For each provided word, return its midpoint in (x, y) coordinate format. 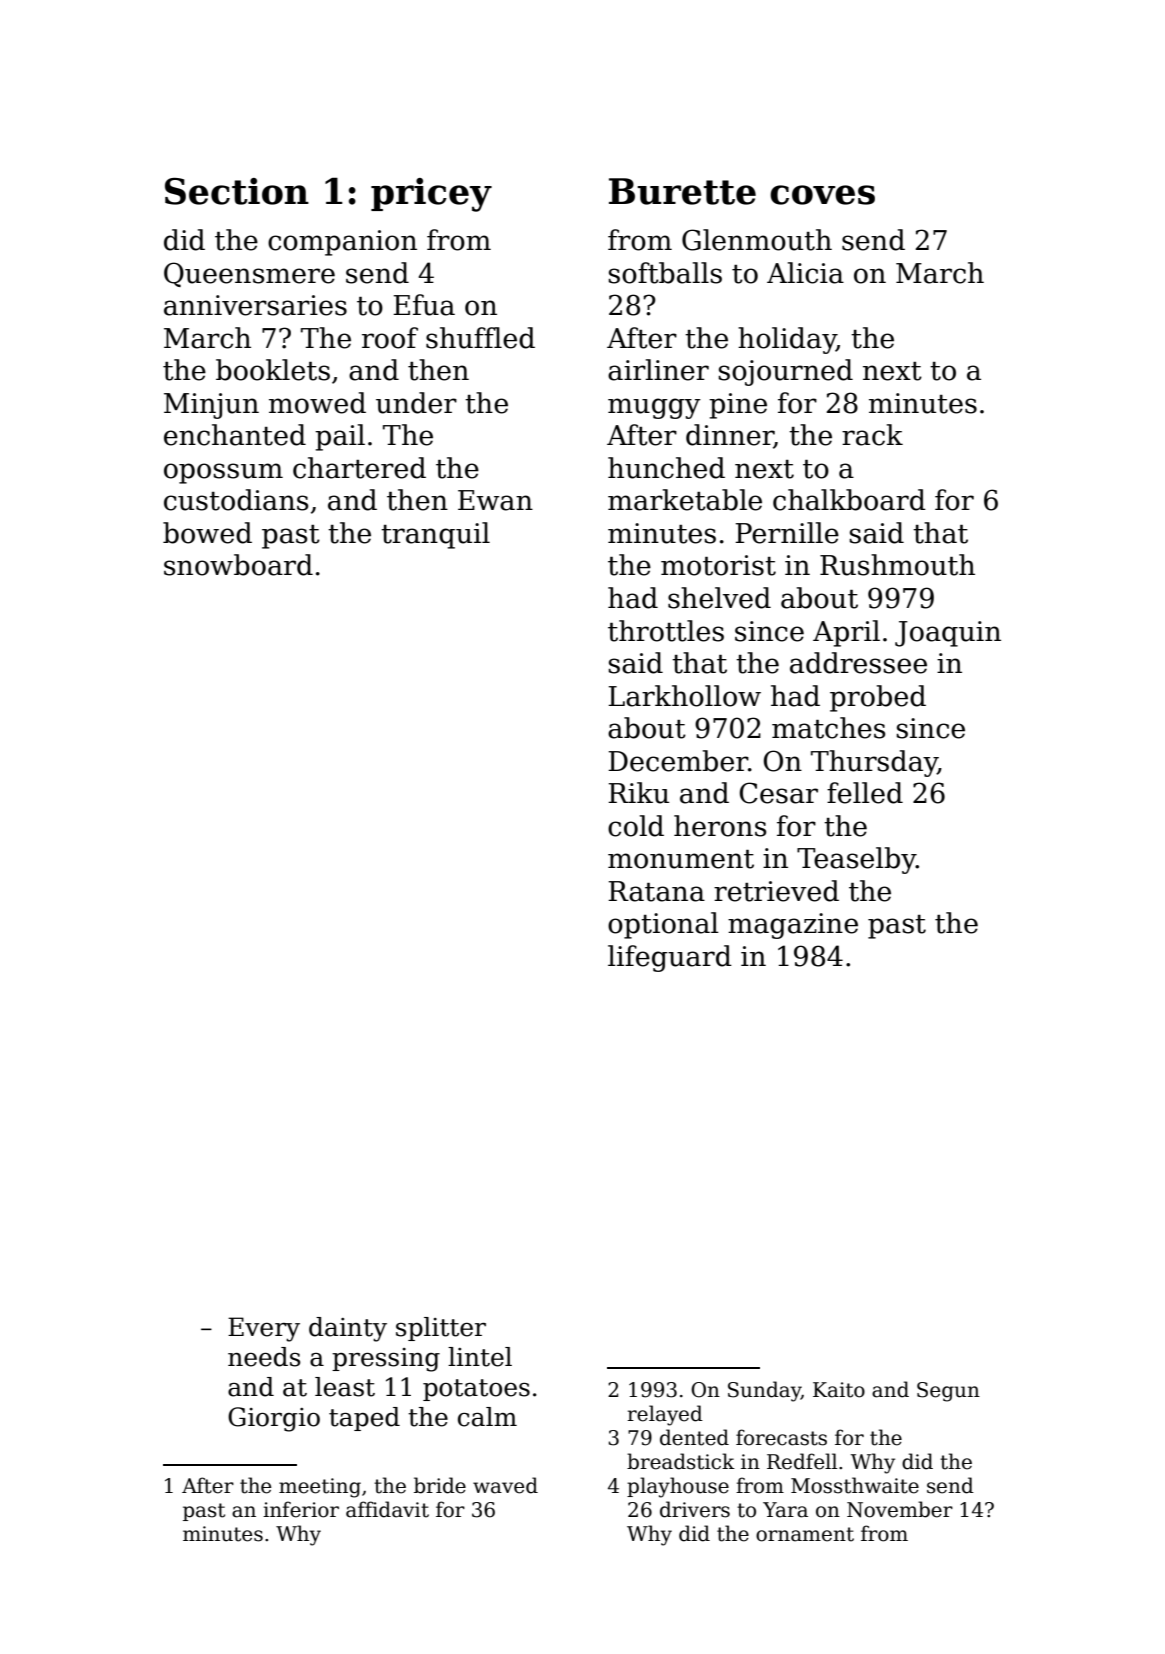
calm (487, 1417)
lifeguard (670, 958)
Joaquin (948, 634)
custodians (236, 500)
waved (505, 1485)
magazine (793, 926)
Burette (682, 191)
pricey (431, 195)
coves (822, 195)
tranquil (435, 535)
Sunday (764, 1391)
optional (663, 925)
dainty (348, 1329)
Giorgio (274, 1419)
